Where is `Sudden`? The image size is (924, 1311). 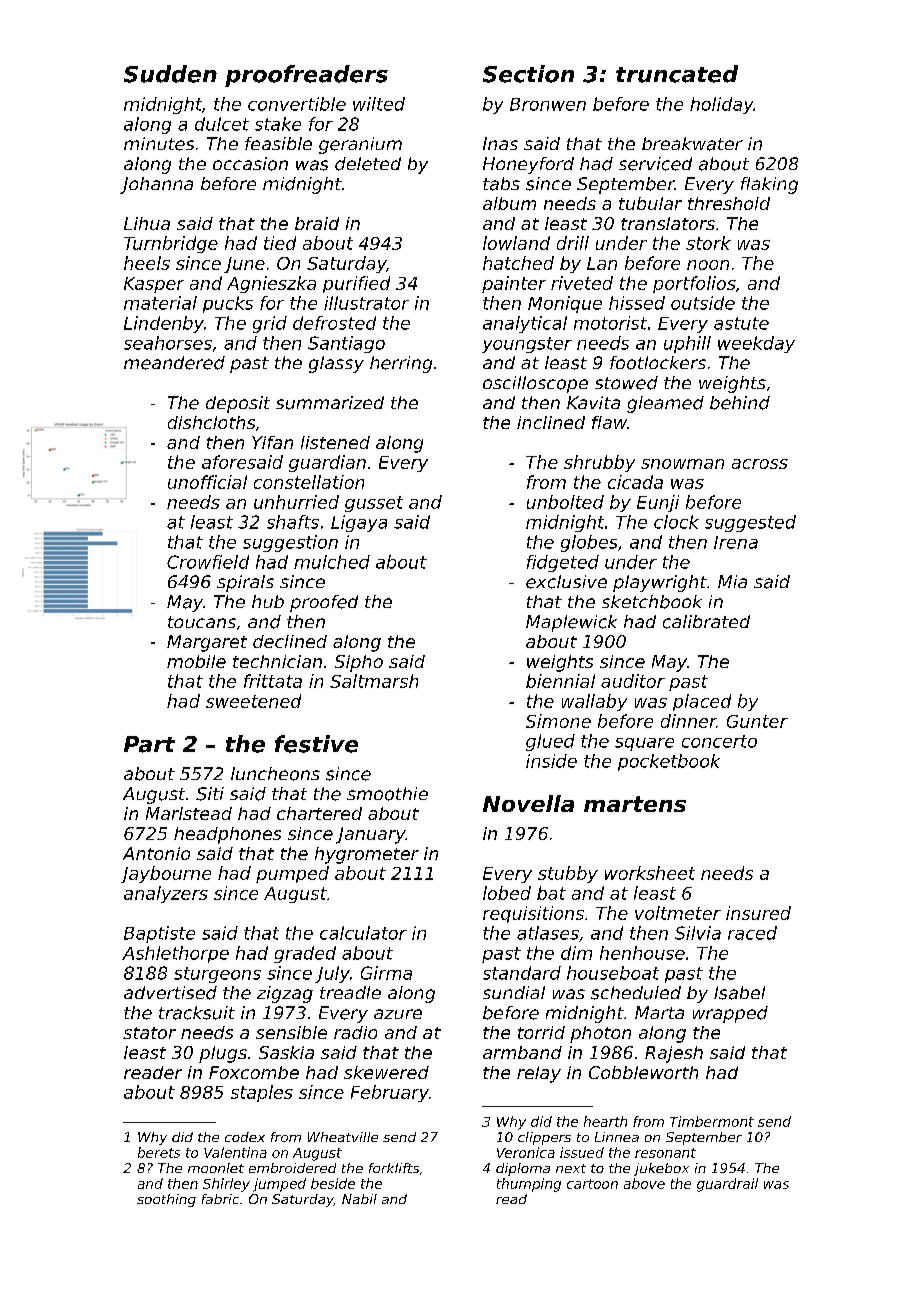 Sudden is located at coordinates (170, 74).
